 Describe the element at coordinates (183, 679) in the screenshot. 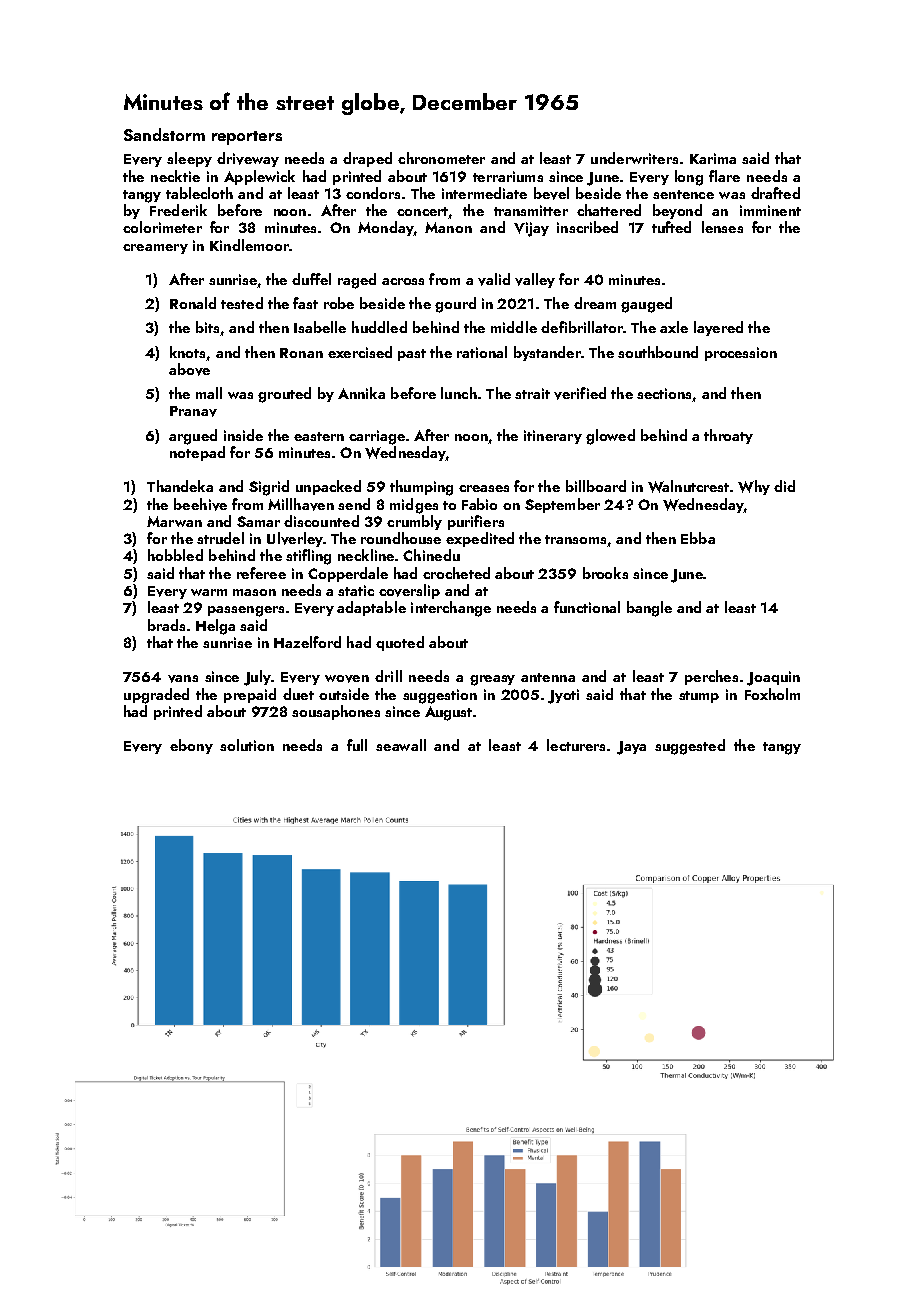

I see `vans` at that location.
